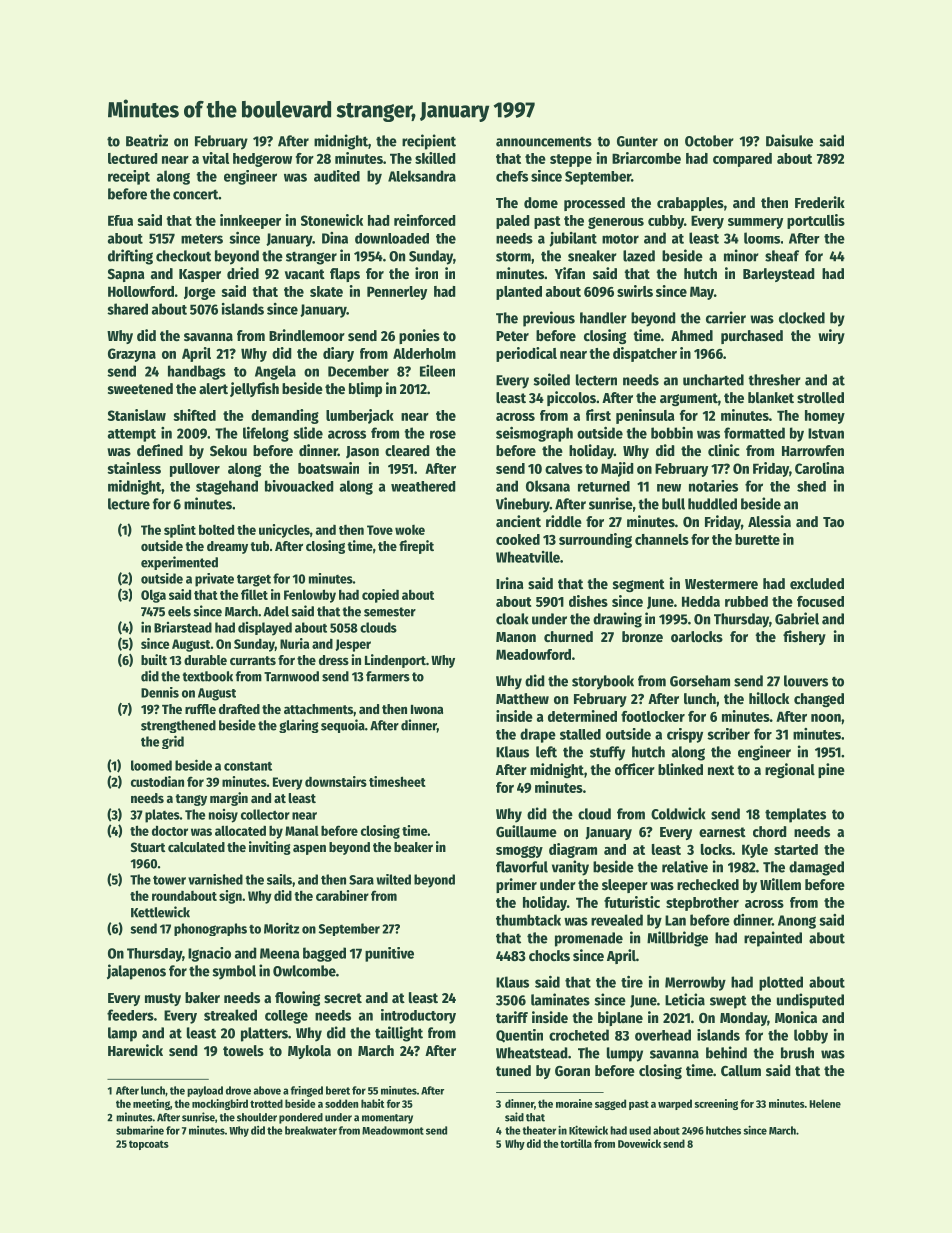 Image resolution: width=952 pixels, height=1233 pixels. Describe the element at coordinates (817, 583) in the screenshot. I see `excluded` at that location.
